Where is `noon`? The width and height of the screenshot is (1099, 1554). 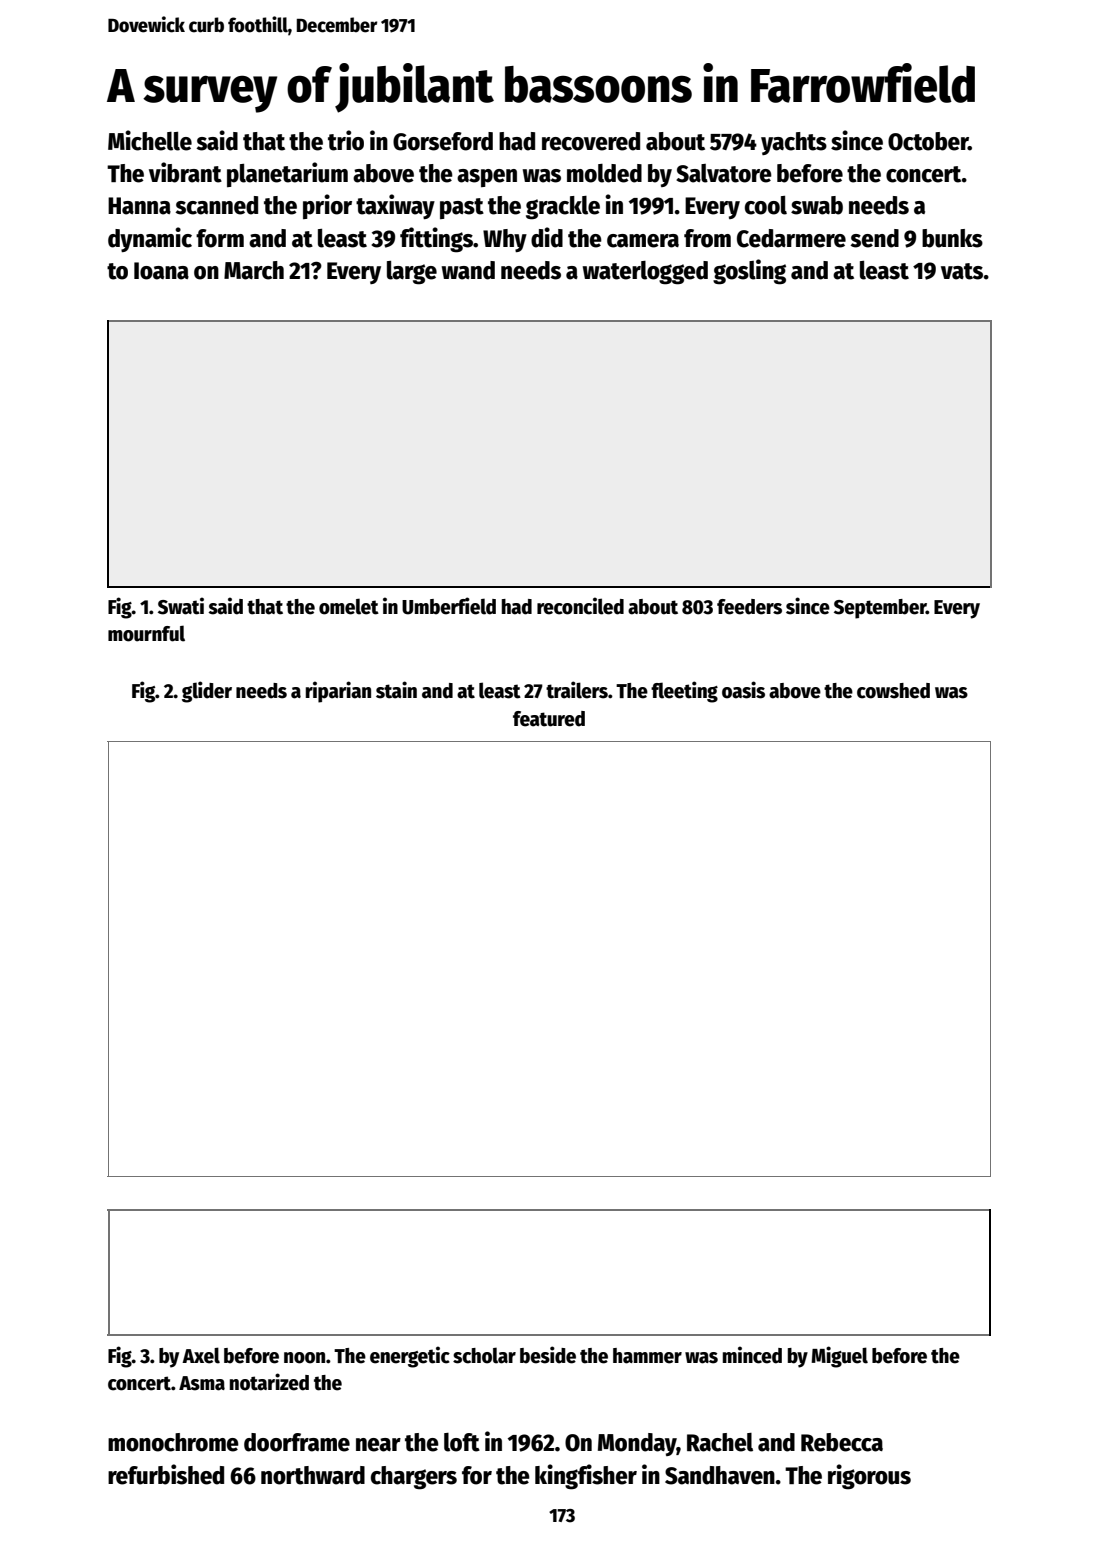 noon is located at coordinates (304, 1358).
